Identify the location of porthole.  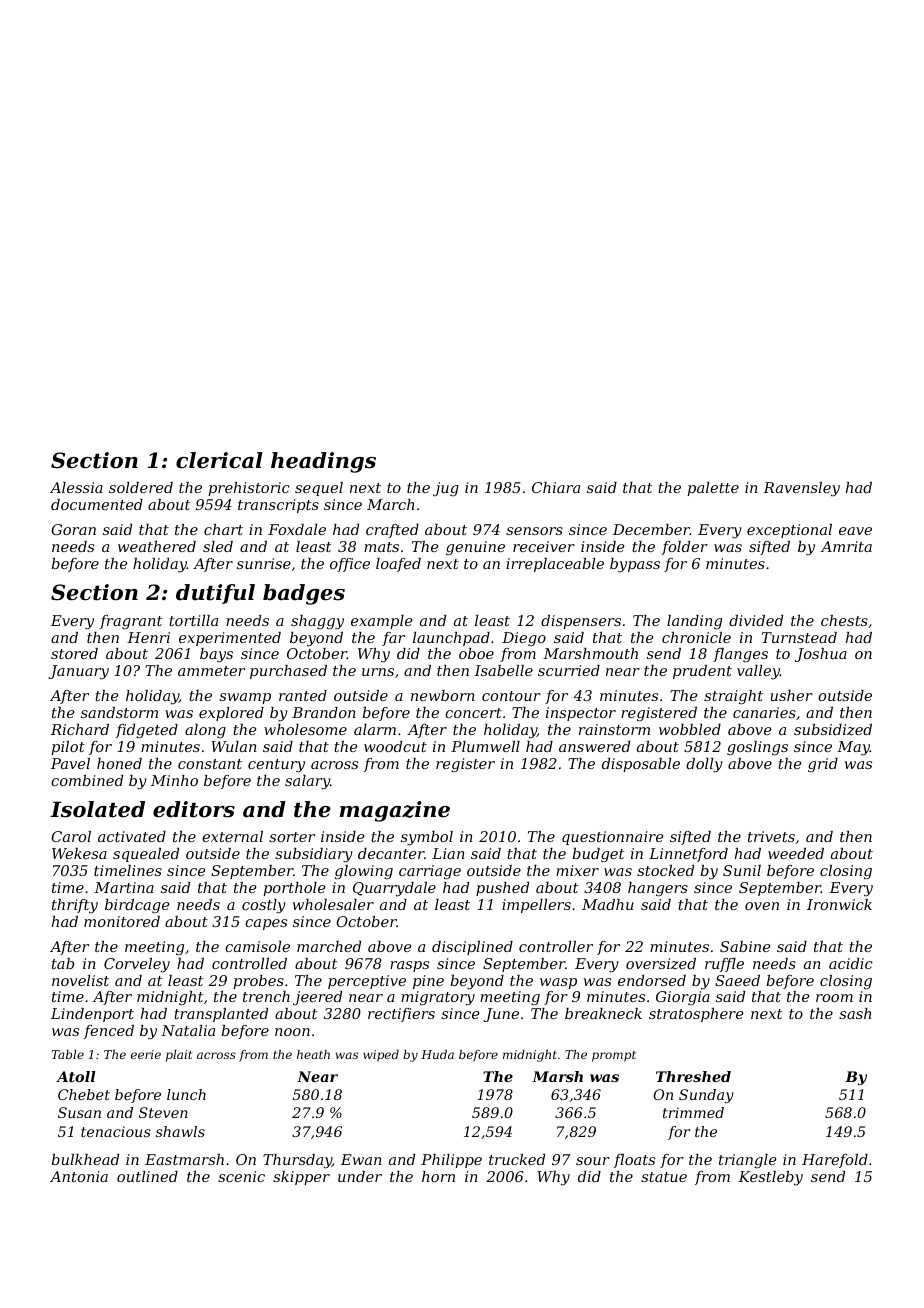
(294, 889).
